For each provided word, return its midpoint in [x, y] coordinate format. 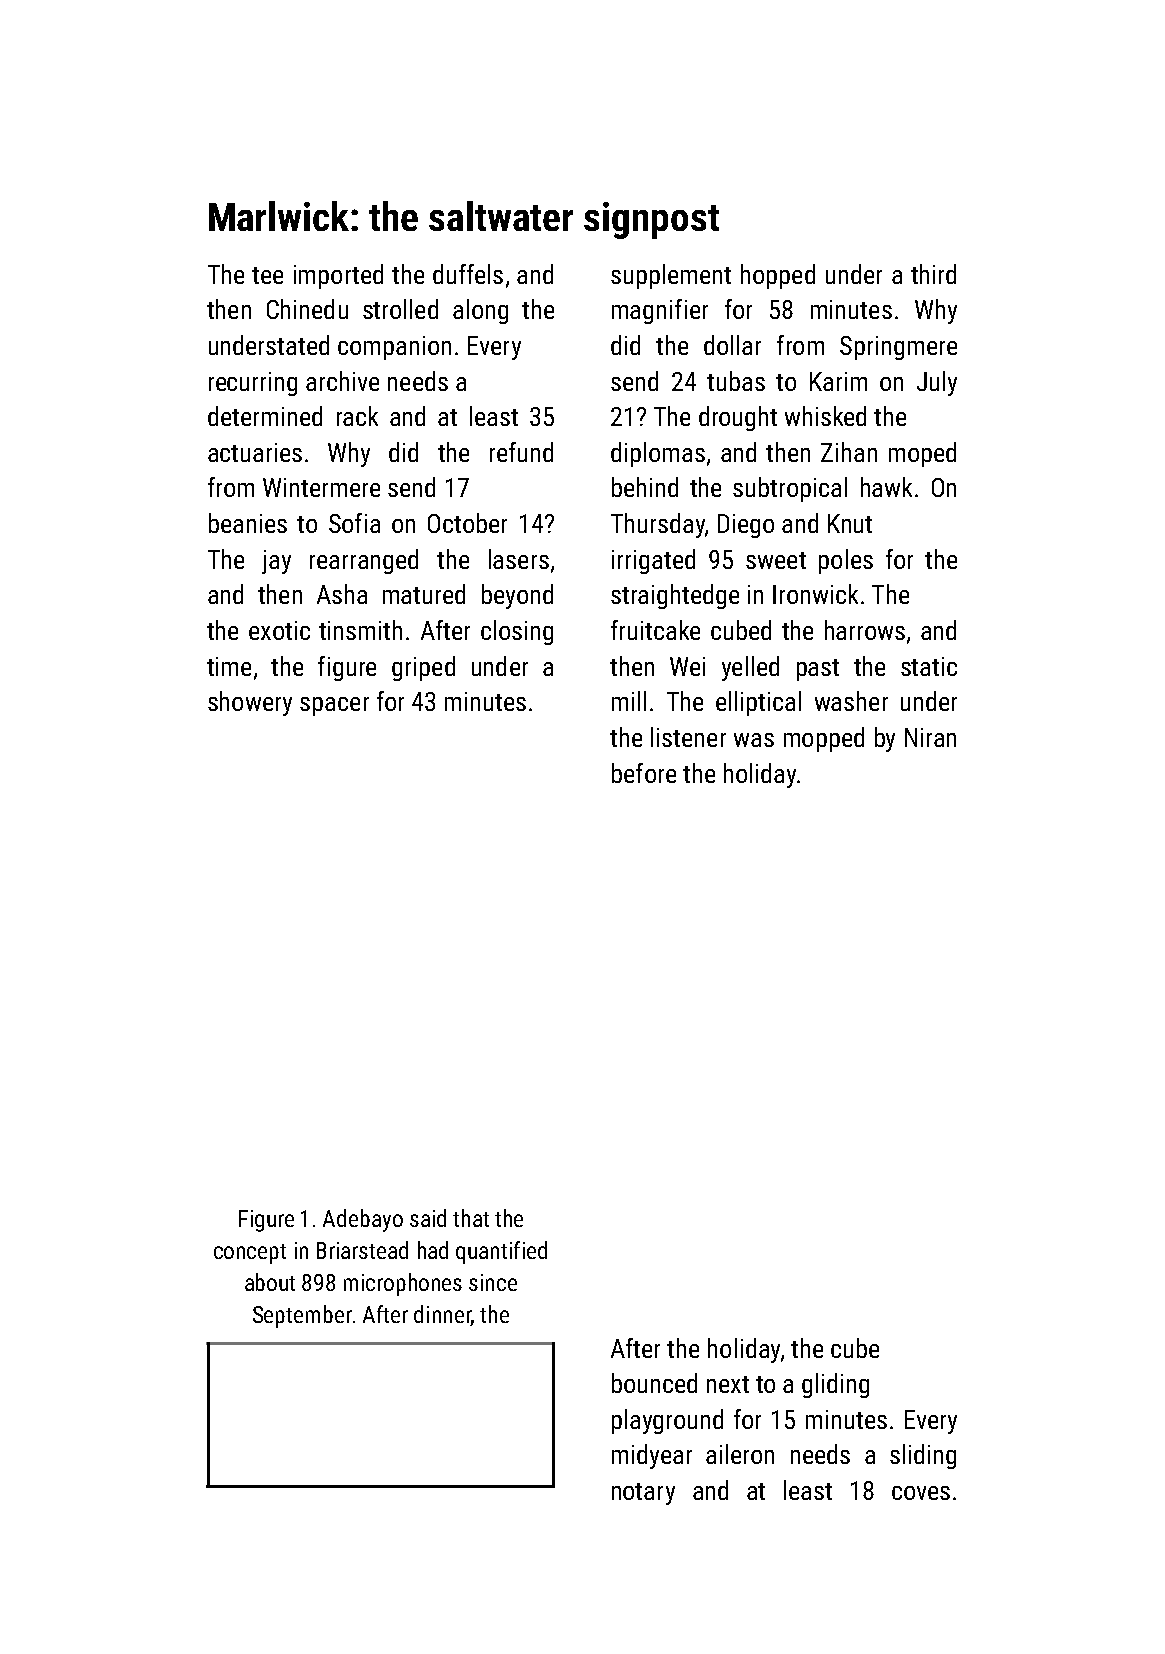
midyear [652, 1456]
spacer [334, 706]
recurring [253, 384]
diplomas [658, 454]
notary [643, 1494]
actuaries [255, 452]
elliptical [758, 703]
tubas [736, 381]
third [933, 274]
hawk [886, 487]
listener [688, 737]
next [728, 1384]
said [428, 1218]
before [644, 773]
